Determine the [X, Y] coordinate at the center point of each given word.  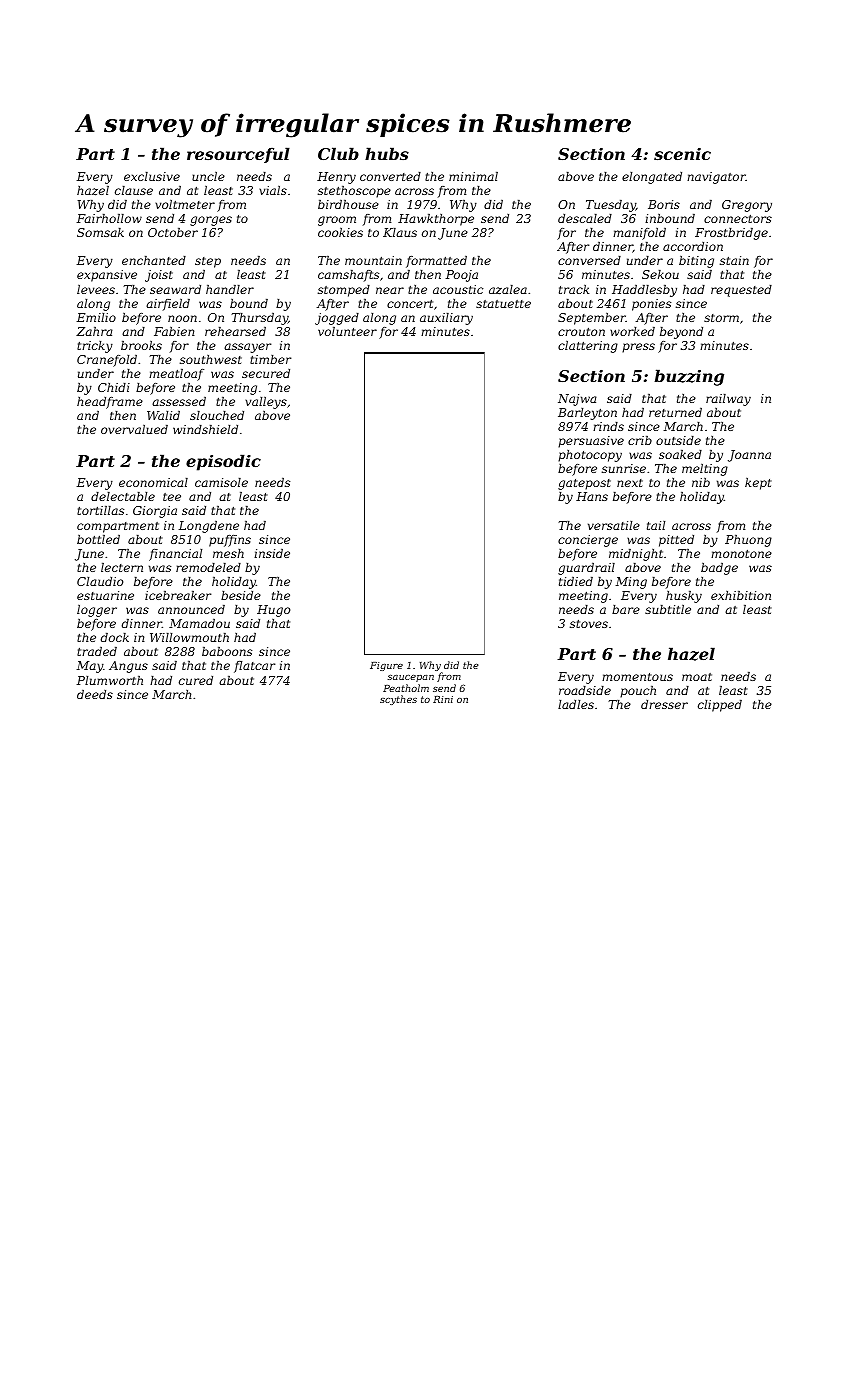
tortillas [100, 510]
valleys [266, 403]
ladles [576, 704]
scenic [682, 154]
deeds [95, 694]
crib [640, 440]
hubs [387, 153]
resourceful [238, 155]
